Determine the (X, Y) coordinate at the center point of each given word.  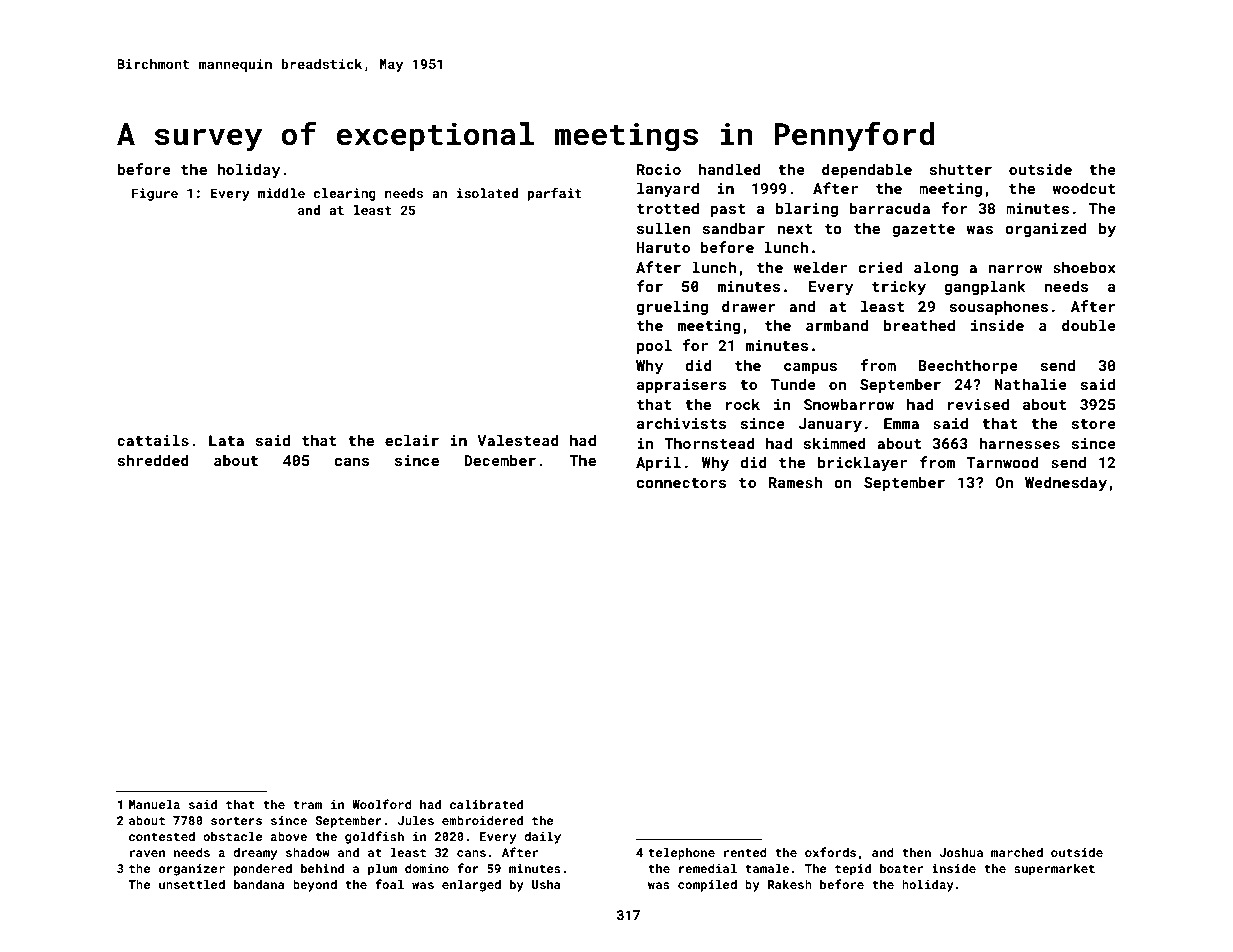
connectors (682, 483)
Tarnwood (1002, 462)
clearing (344, 194)
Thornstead (709, 443)
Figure (155, 194)
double (1089, 325)
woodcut (1083, 188)
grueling (672, 307)
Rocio (659, 169)
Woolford (382, 804)
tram (307, 805)
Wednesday (1066, 483)
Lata (226, 440)
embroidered (482, 820)
